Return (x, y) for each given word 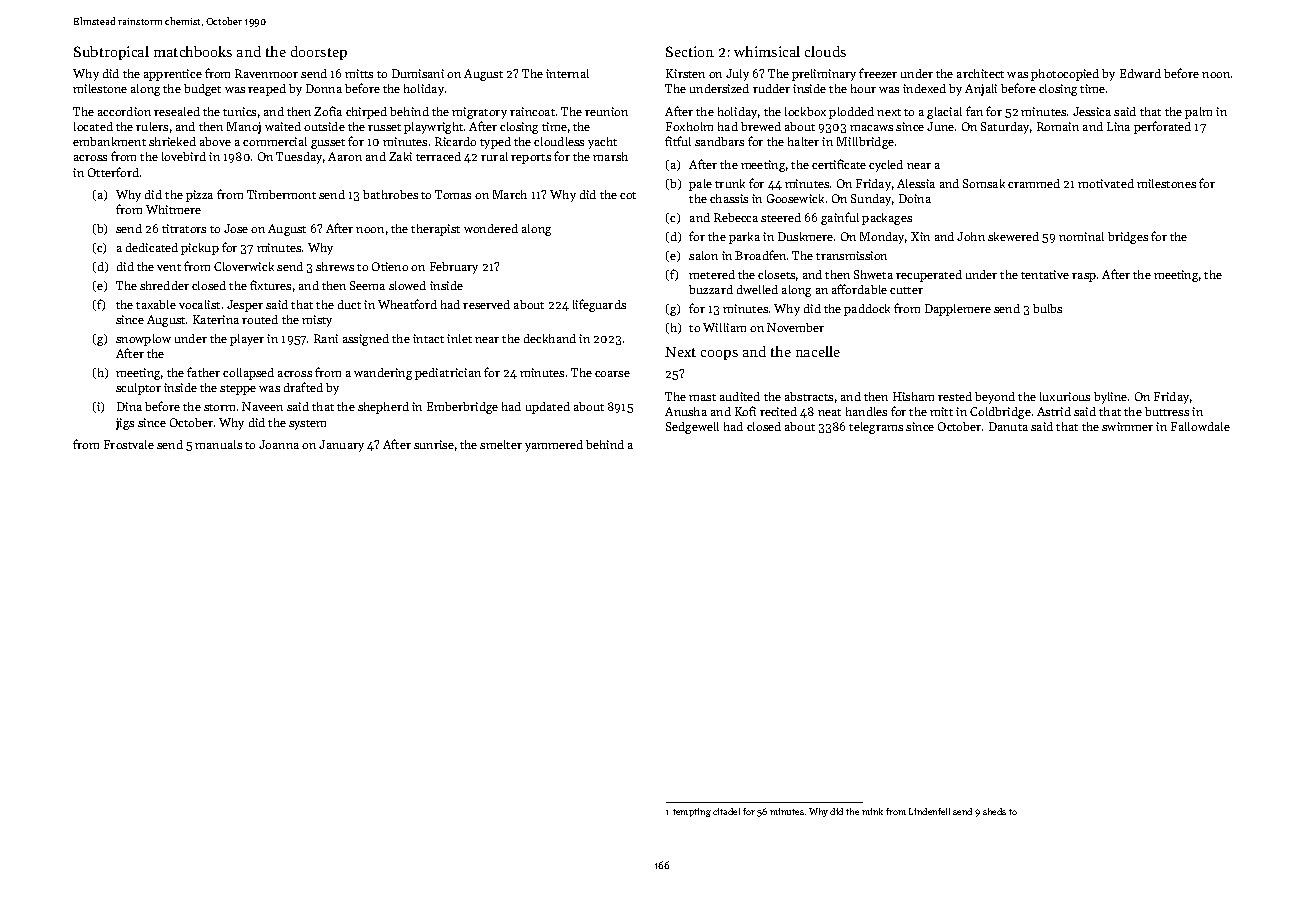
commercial (275, 141)
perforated (1162, 127)
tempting (692, 812)
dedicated (152, 247)
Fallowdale (1200, 426)
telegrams (876, 428)
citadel (726, 811)
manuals (218, 444)
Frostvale (129, 444)
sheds (994, 811)
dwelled (757, 289)
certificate (839, 164)
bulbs (1047, 308)
